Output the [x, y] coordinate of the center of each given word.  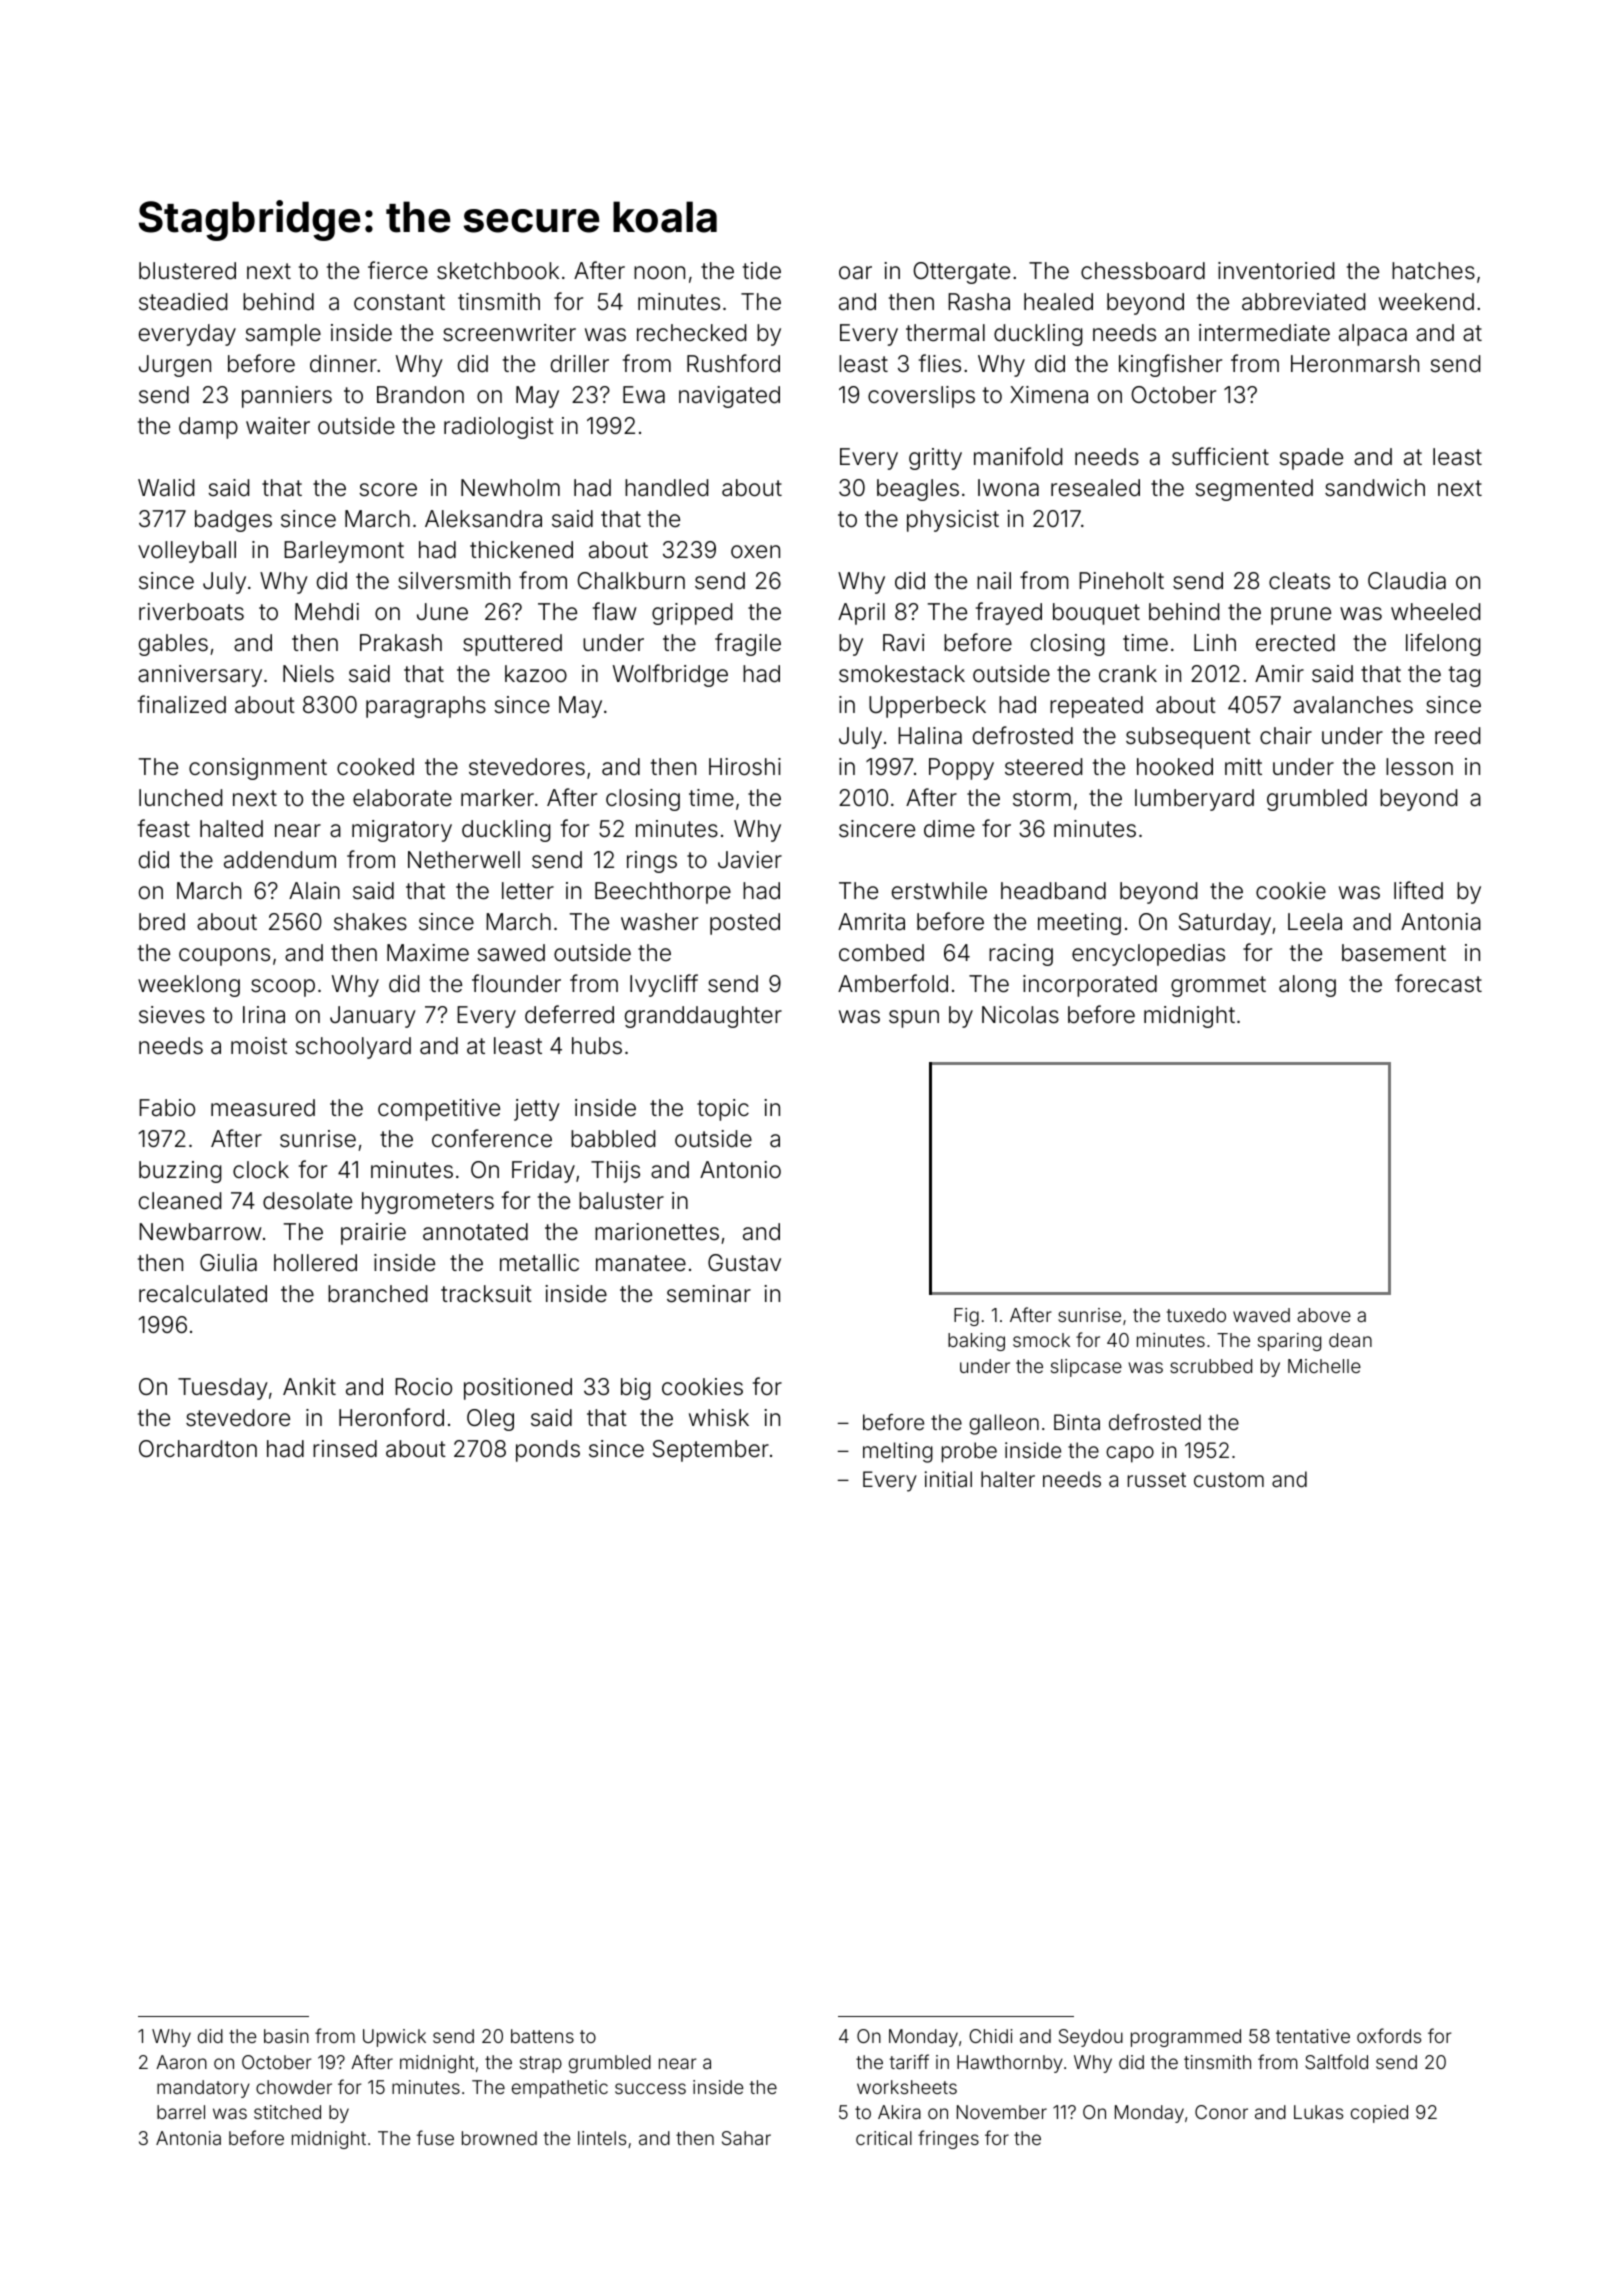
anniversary [200, 676]
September [711, 1451]
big [636, 1389]
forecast [1438, 983]
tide [762, 271]
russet [1157, 1479]
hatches [1433, 271]
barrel [181, 2112]
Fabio [167, 1108]
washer [659, 922]
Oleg [490, 1420]
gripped [692, 614]
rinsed [345, 1449]
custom [1229, 1479]
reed [1457, 736]
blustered [187, 271]
